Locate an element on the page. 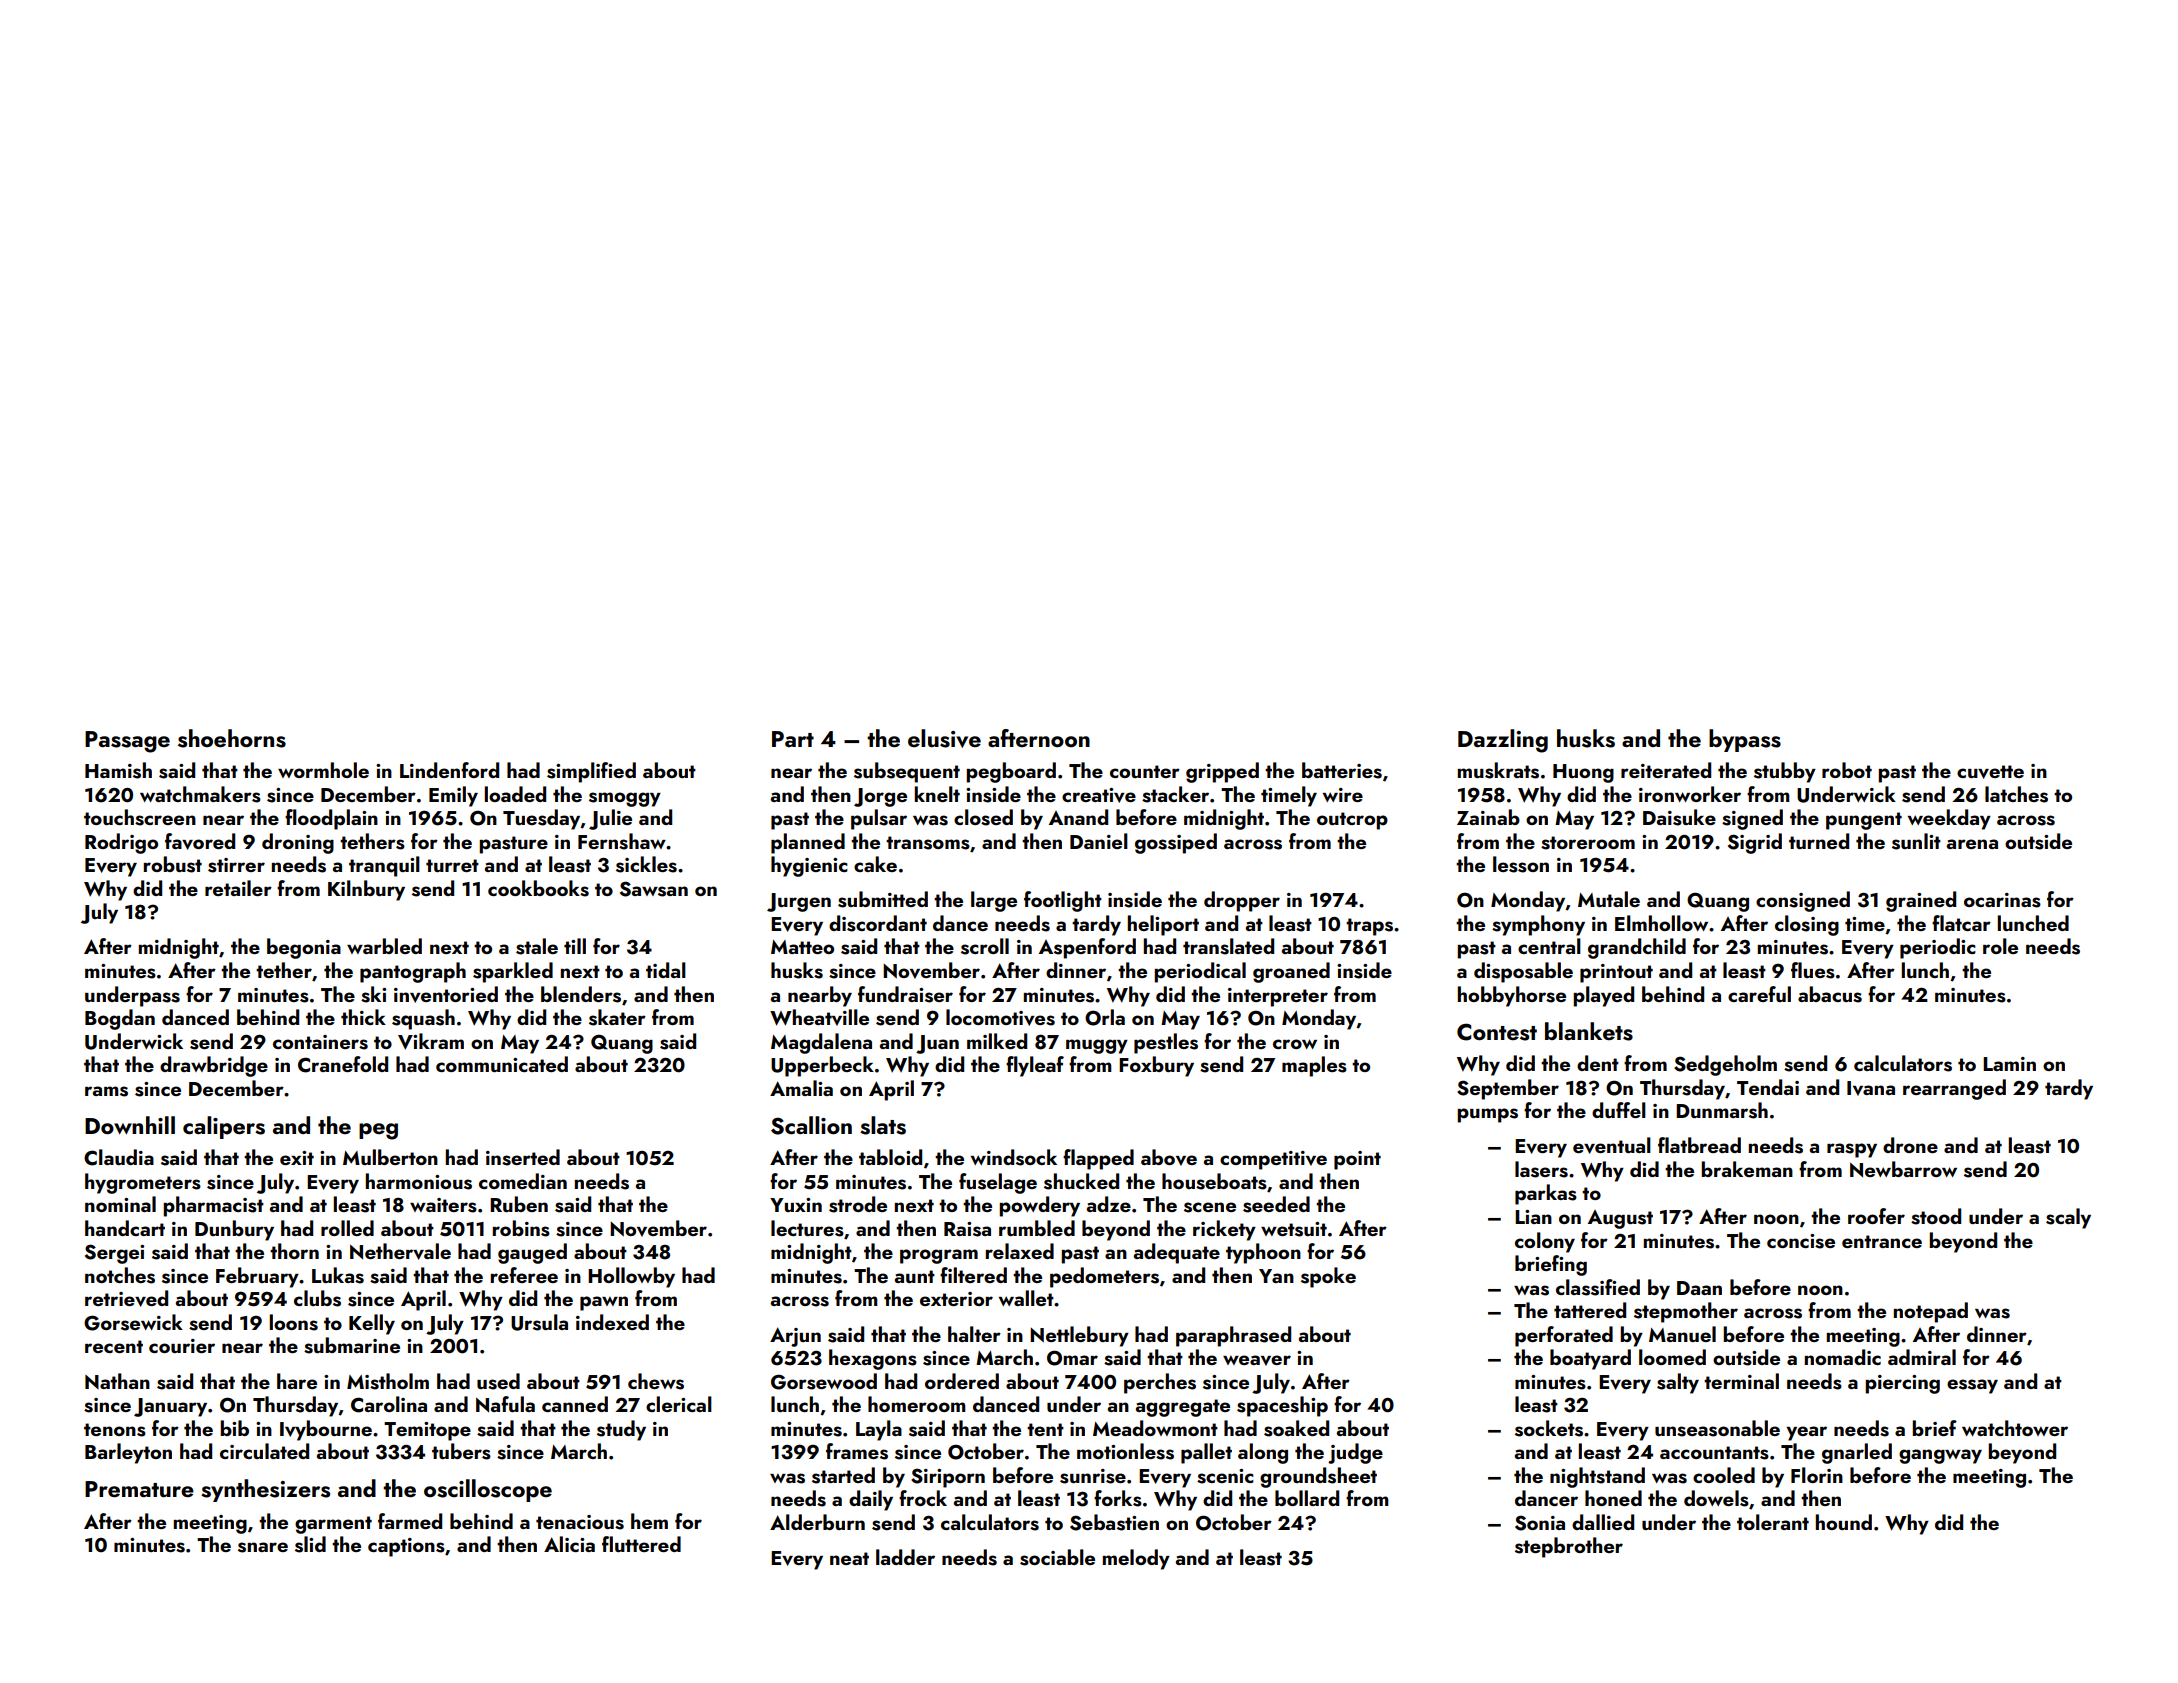  Gorsewick is located at coordinates (133, 1322).
